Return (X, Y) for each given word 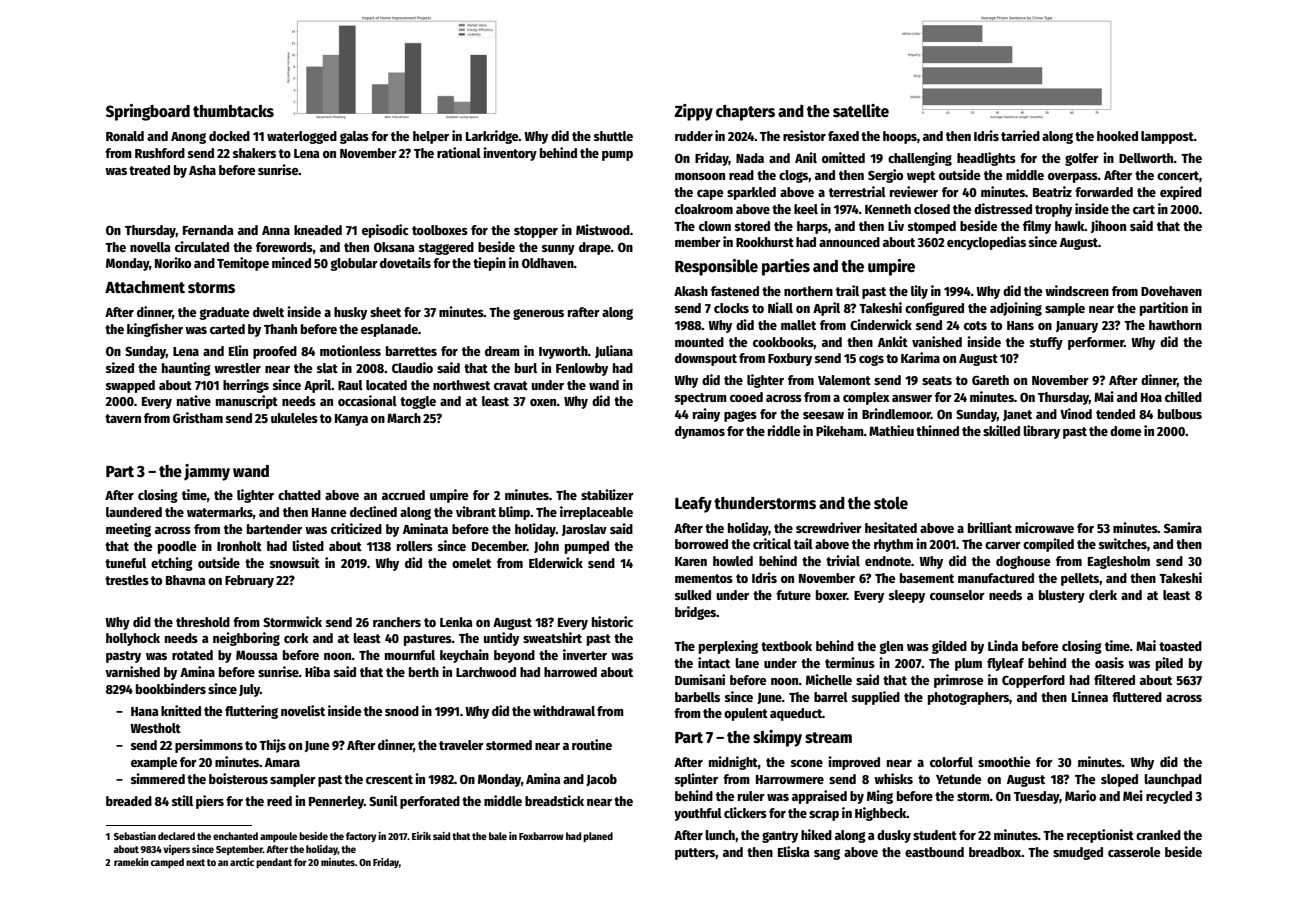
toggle (418, 402)
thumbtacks (233, 111)
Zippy (693, 112)
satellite (861, 111)
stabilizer (607, 494)
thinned (937, 430)
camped (167, 863)
